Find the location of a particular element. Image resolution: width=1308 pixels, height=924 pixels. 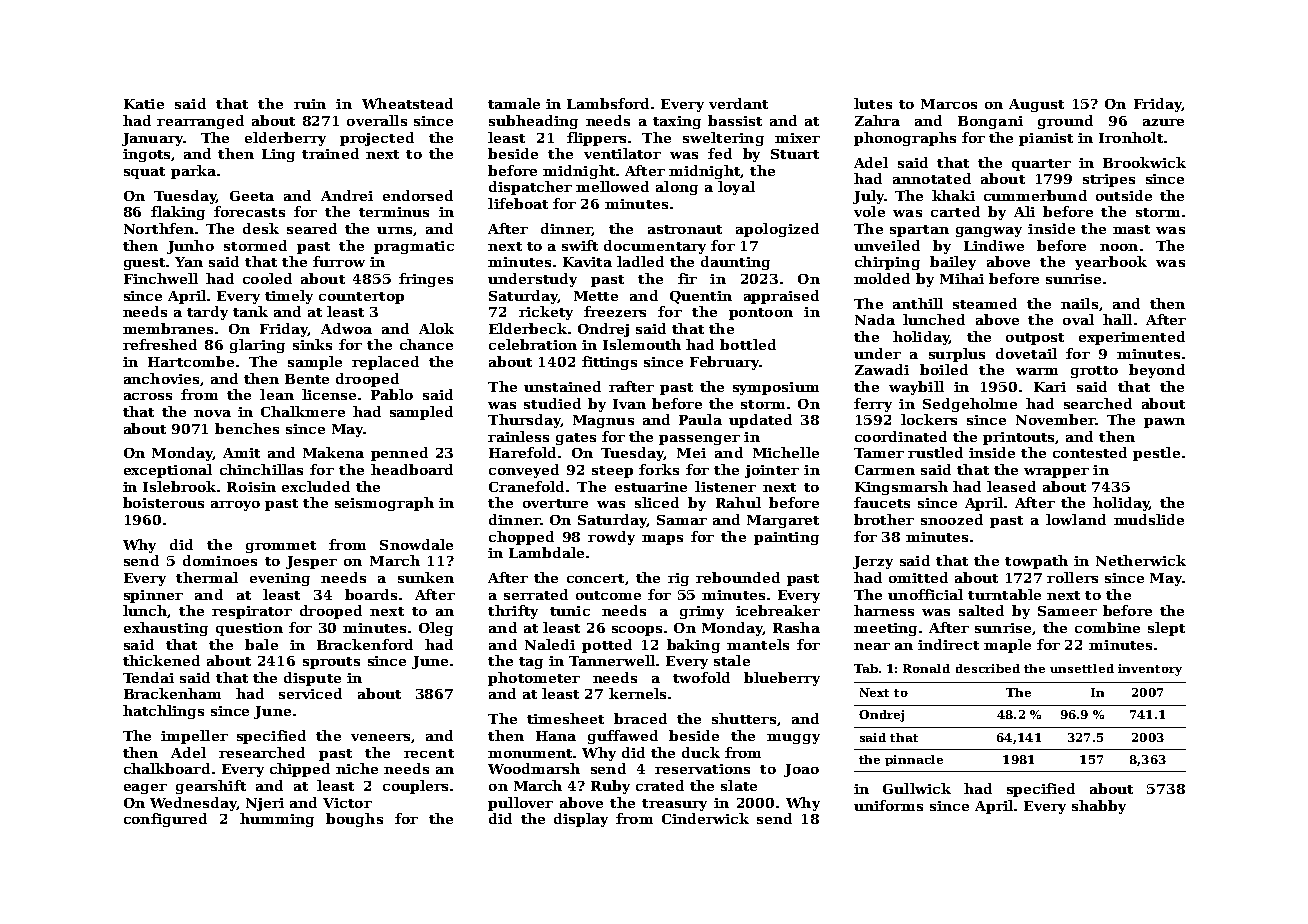

chipped is located at coordinates (300, 770).
